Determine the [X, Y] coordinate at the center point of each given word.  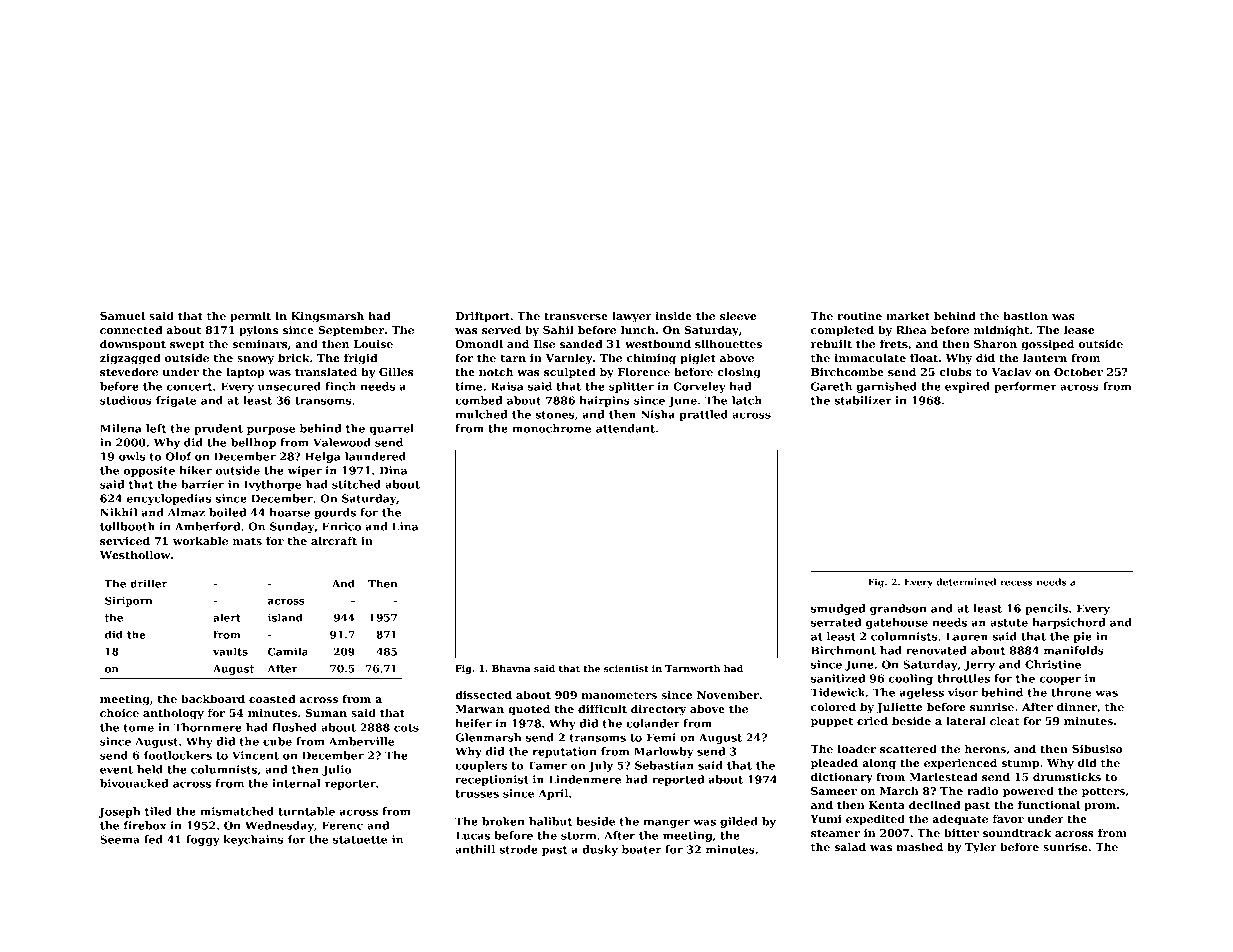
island [285, 617]
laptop [245, 373]
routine [859, 316]
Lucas [473, 835]
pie [1083, 637]
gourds [335, 513]
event [116, 770]
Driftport [483, 317]
